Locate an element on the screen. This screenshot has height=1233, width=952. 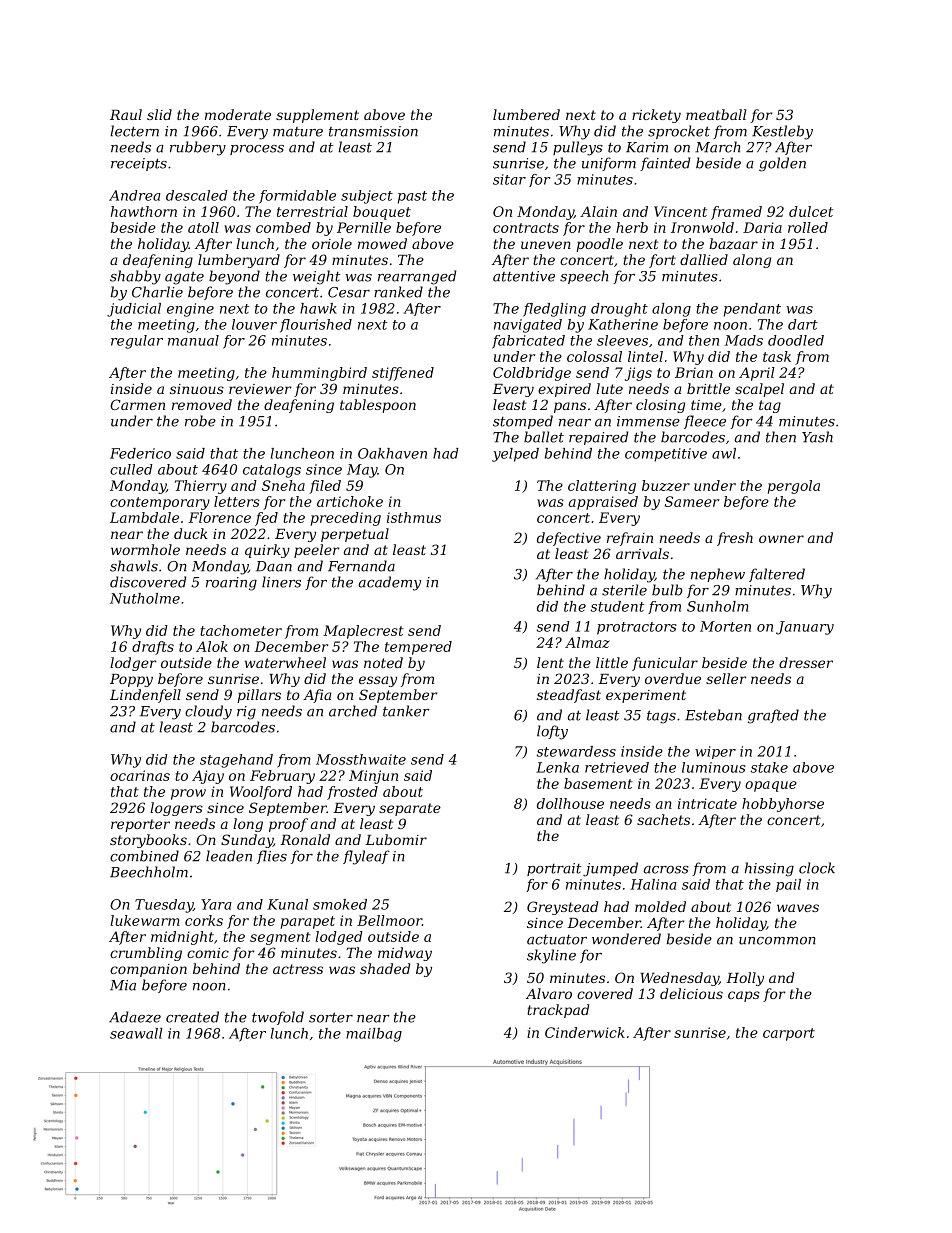
protractors is located at coordinates (637, 628).
